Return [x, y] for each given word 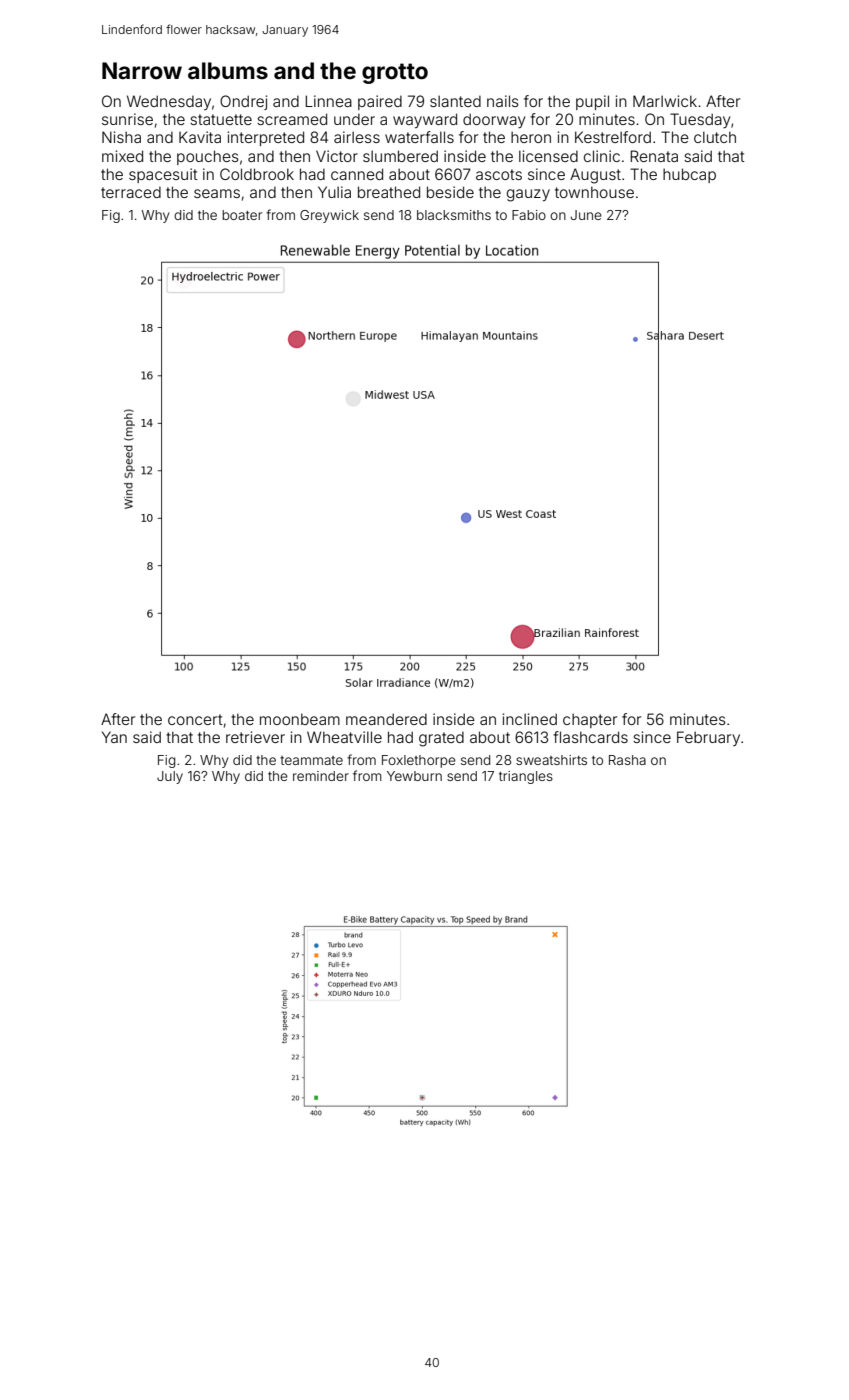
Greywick [329, 216]
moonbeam [300, 719]
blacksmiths [454, 215]
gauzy [528, 195]
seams [217, 193]
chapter [590, 720]
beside [450, 192]
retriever [255, 737]
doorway [494, 120]
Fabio [529, 215]
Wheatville [344, 737]
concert [195, 719]
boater [242, 215]
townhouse [594, 192]
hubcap [689, 175]
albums [228, 71]
